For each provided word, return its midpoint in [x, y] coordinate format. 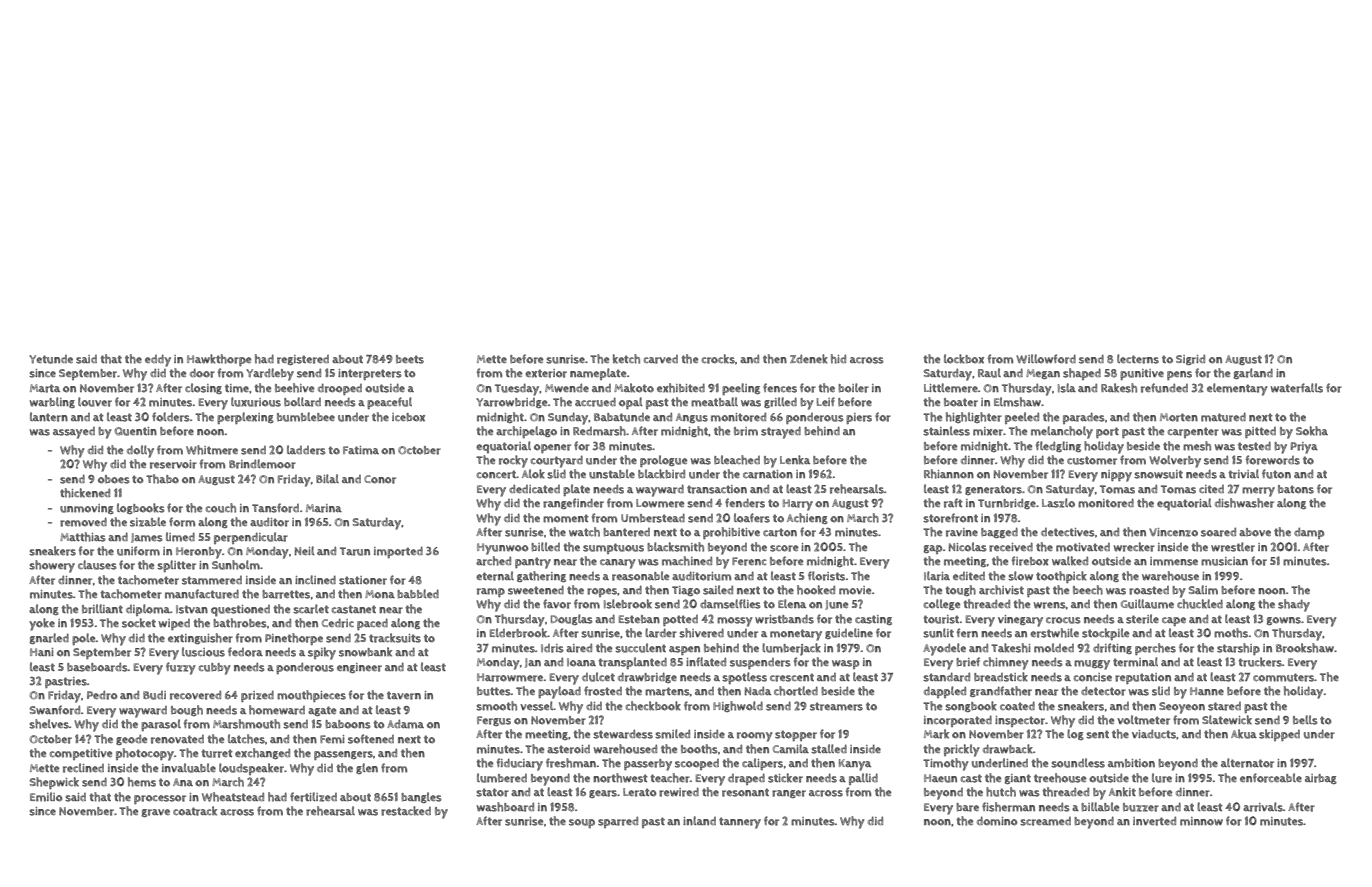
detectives [1068, 532]
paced [372, 624]
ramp [491, 592]
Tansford [275, 508]
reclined [83, 768]
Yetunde [51, 359]
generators [993, 490]
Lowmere [660, 503]
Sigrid [1190, 359]
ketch [626, 359]
